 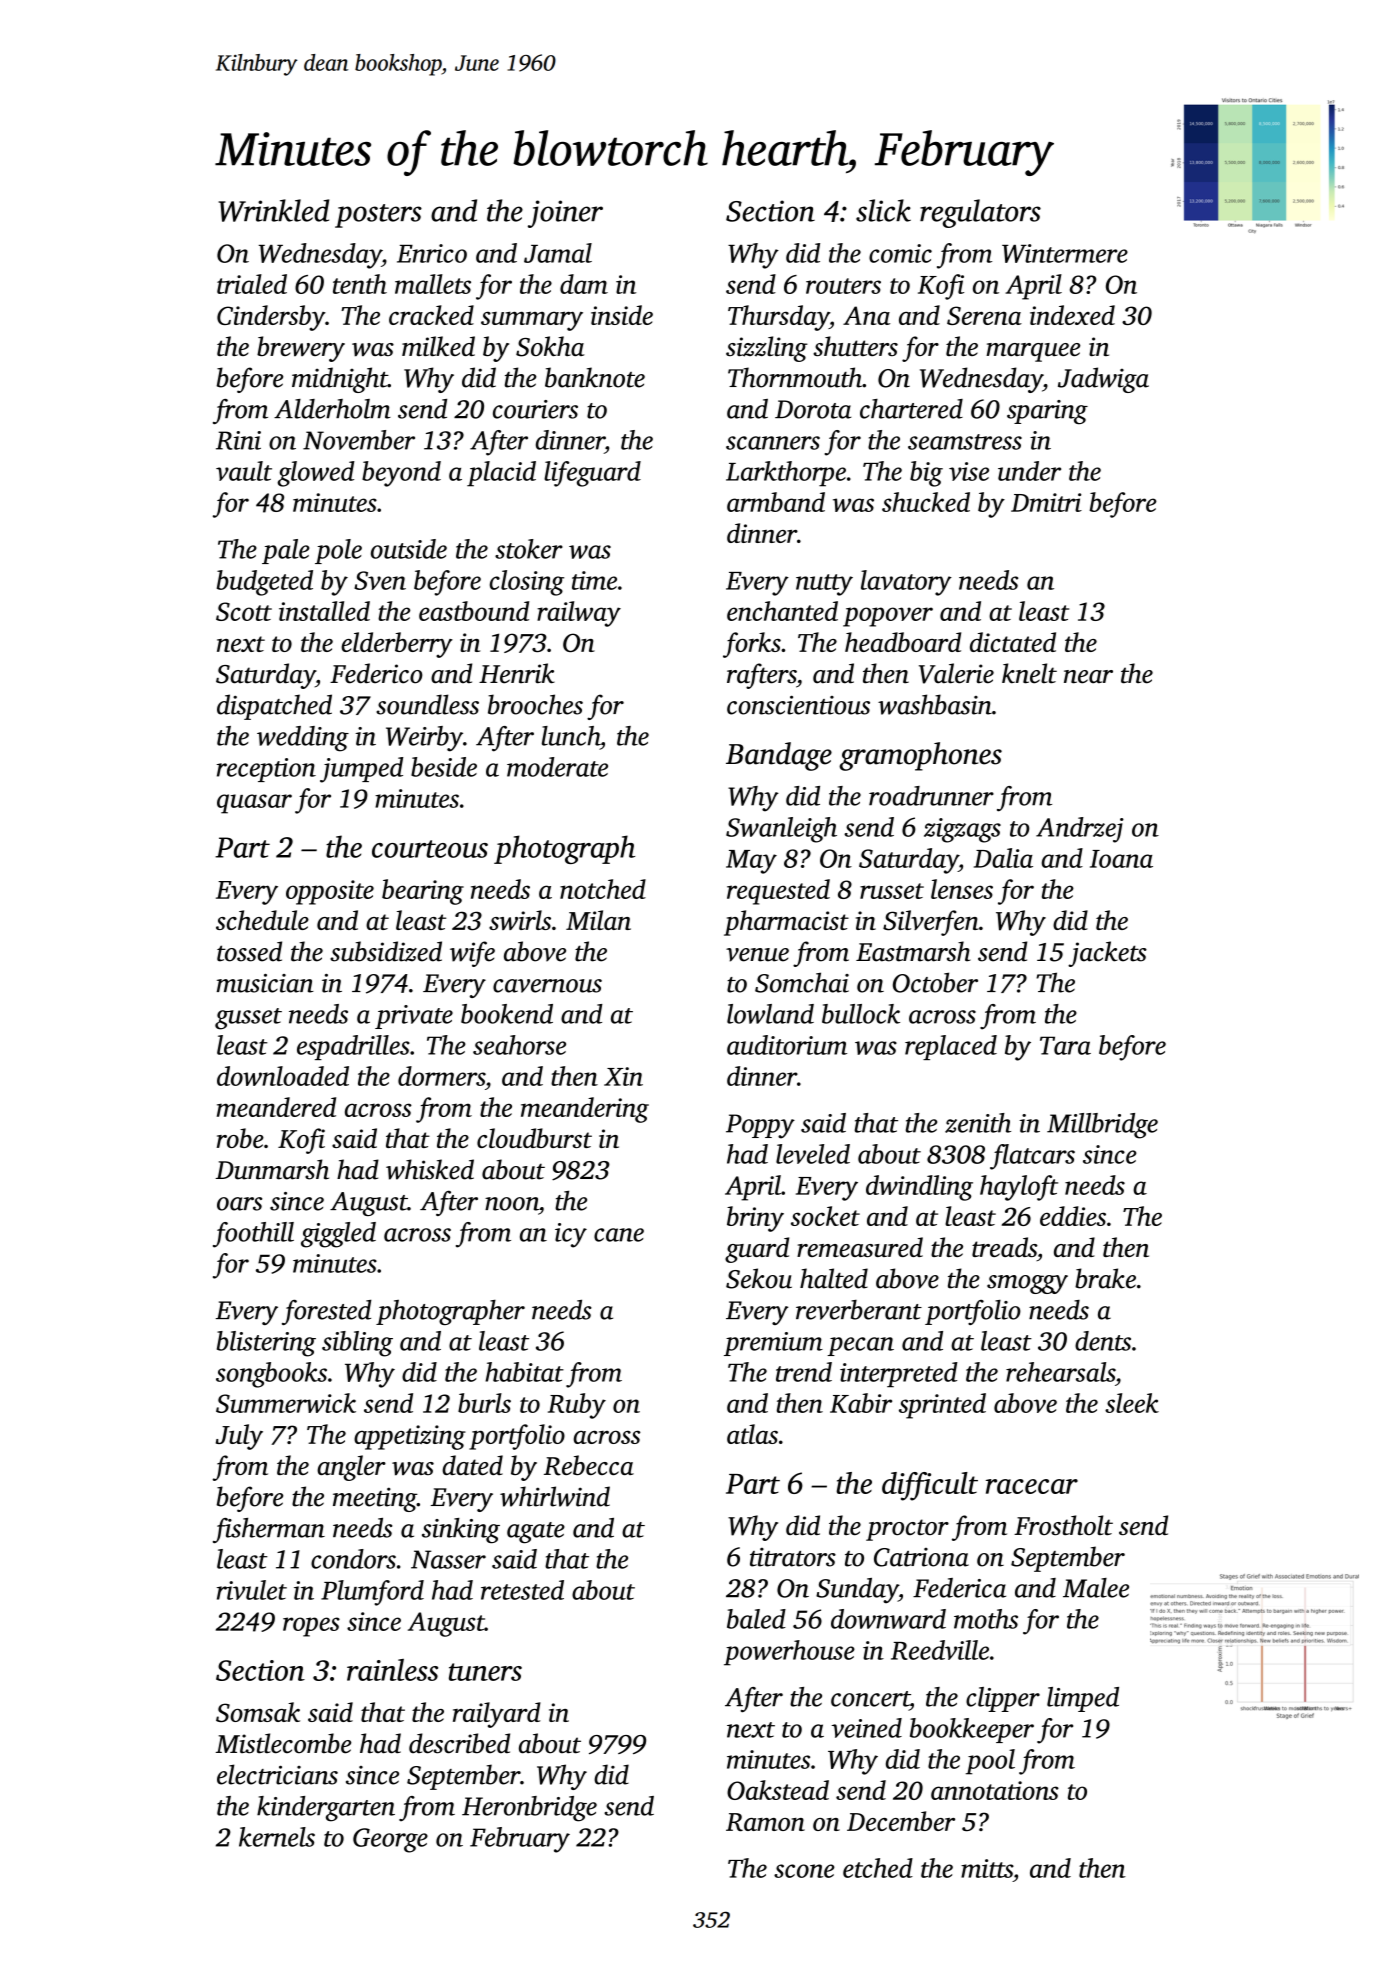 What do you see at coordinates (1107, 954) in the image?
I see `jackets` at bounding box center [1107, 954].
